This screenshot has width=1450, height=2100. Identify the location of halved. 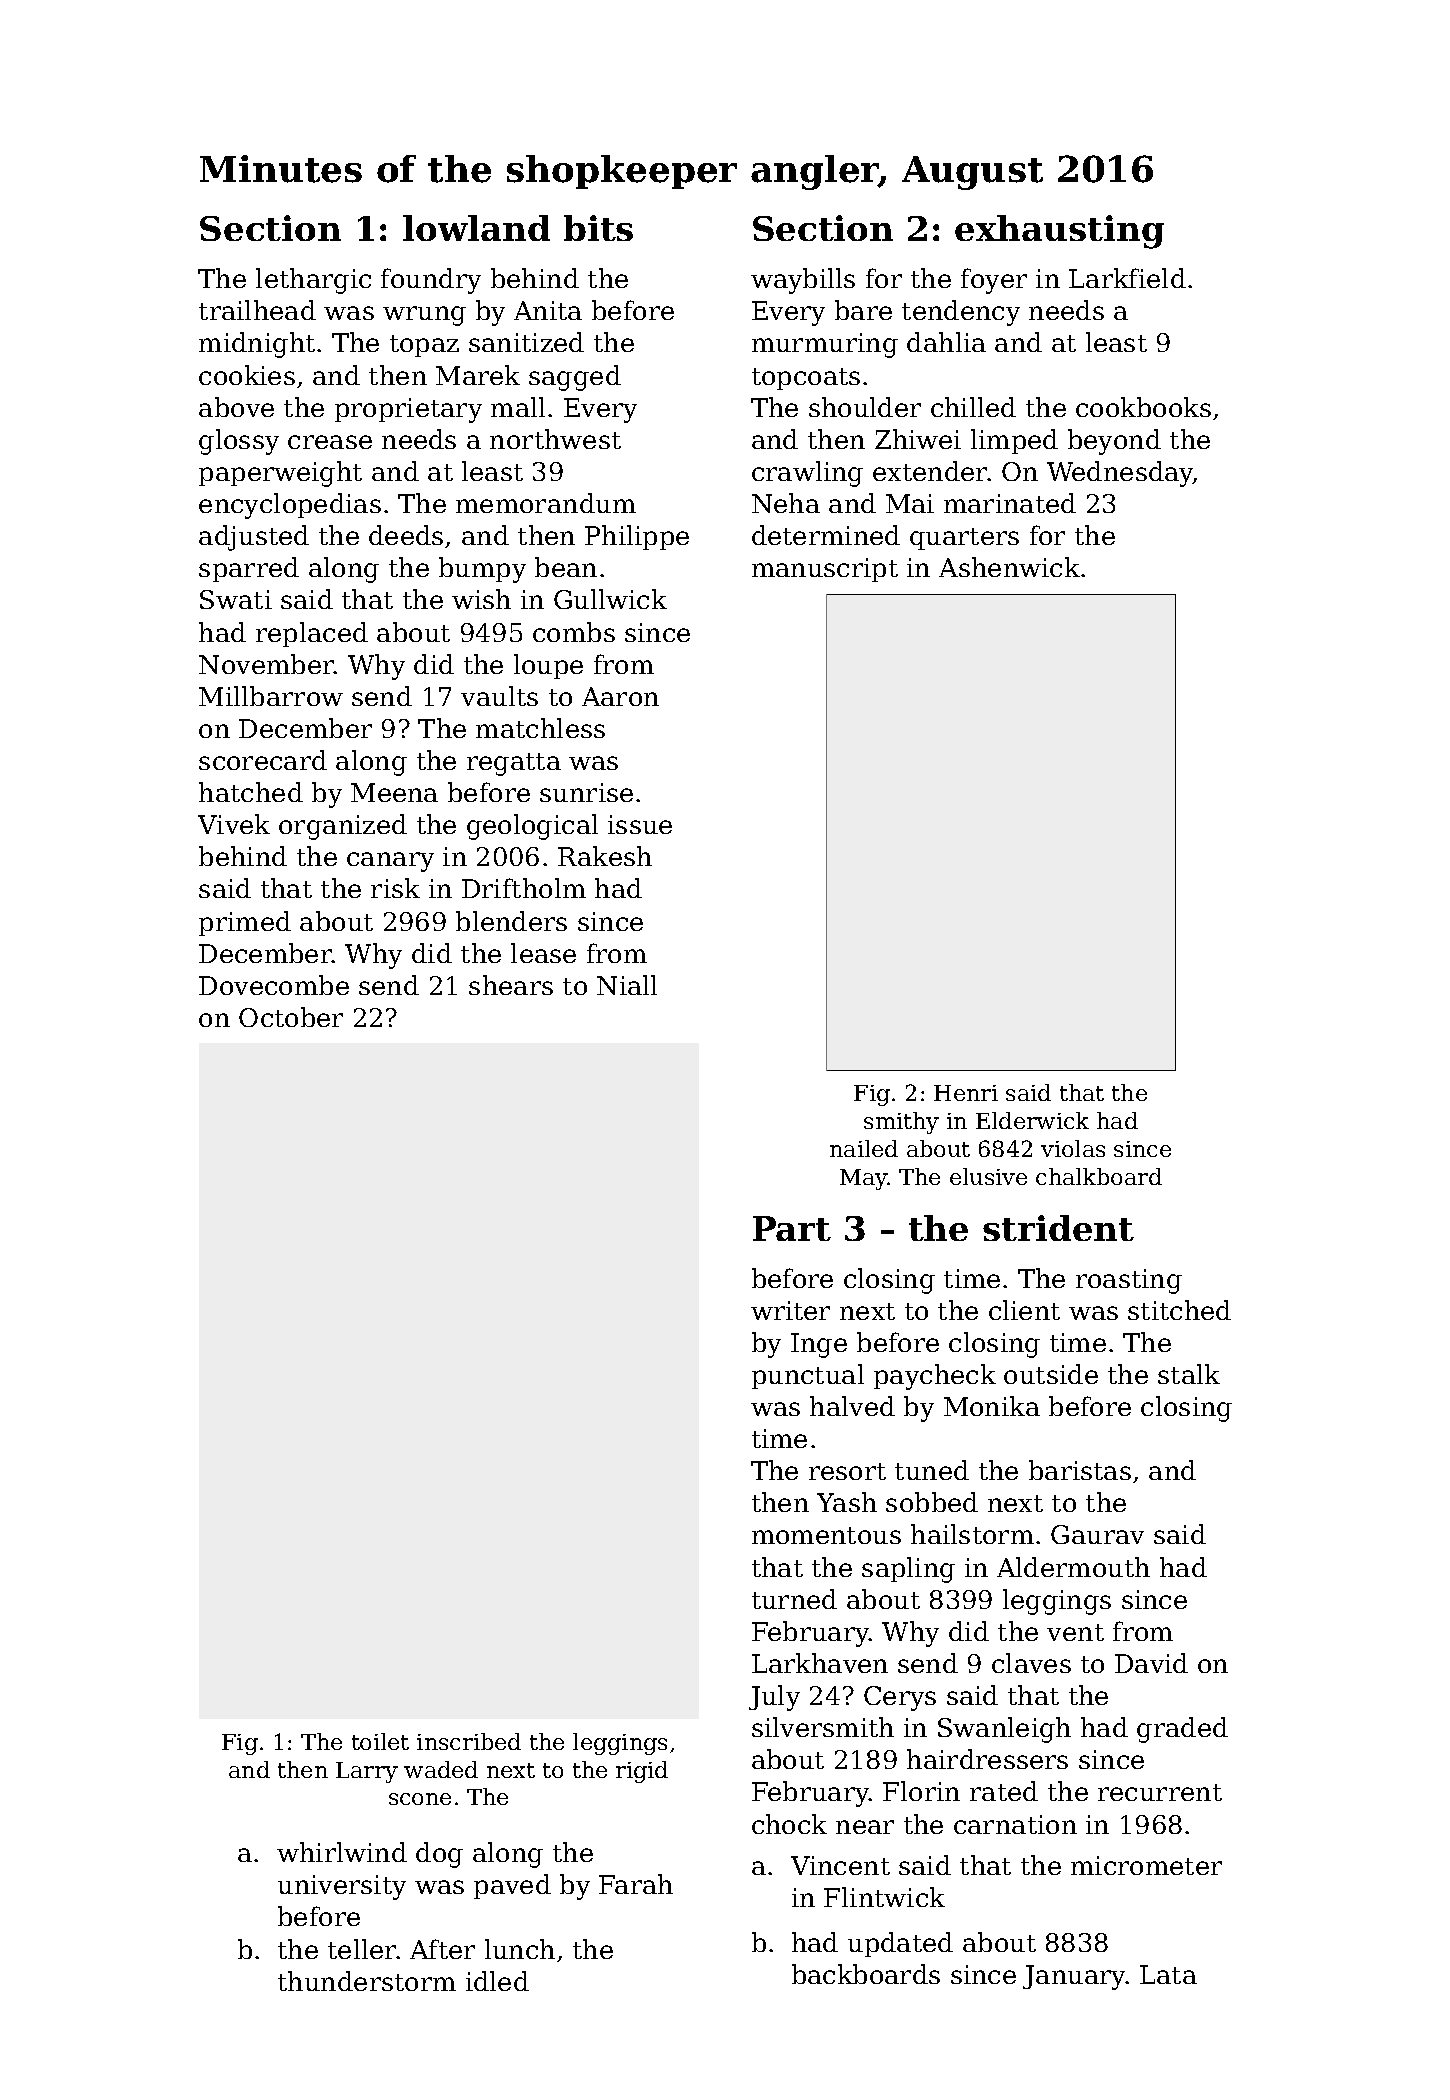
(852, 1406).
